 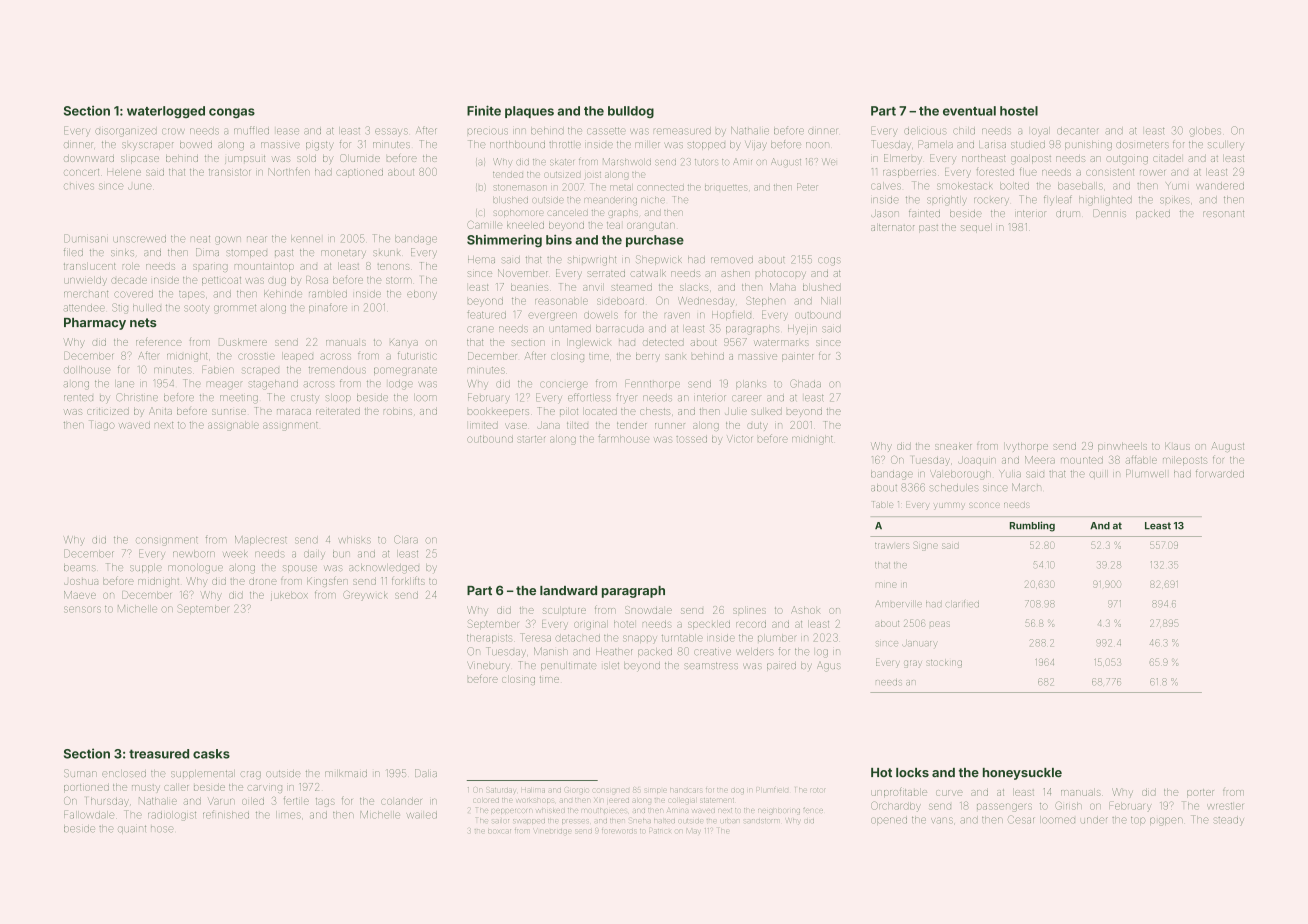 I want to click on Rumbling, so click(x=1032, y=526).
